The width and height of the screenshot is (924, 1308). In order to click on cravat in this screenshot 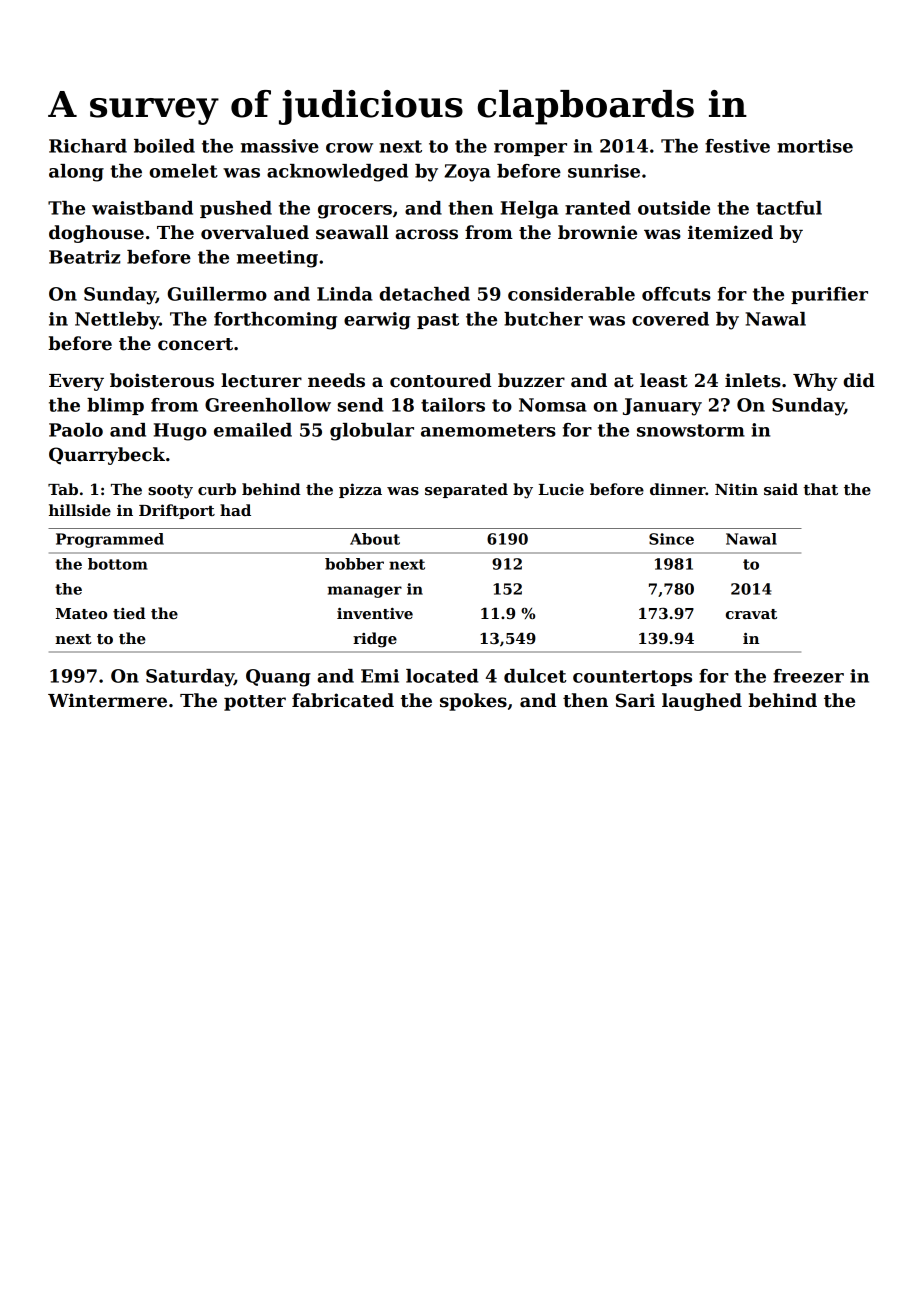, I will do `click(751, 614)`.
